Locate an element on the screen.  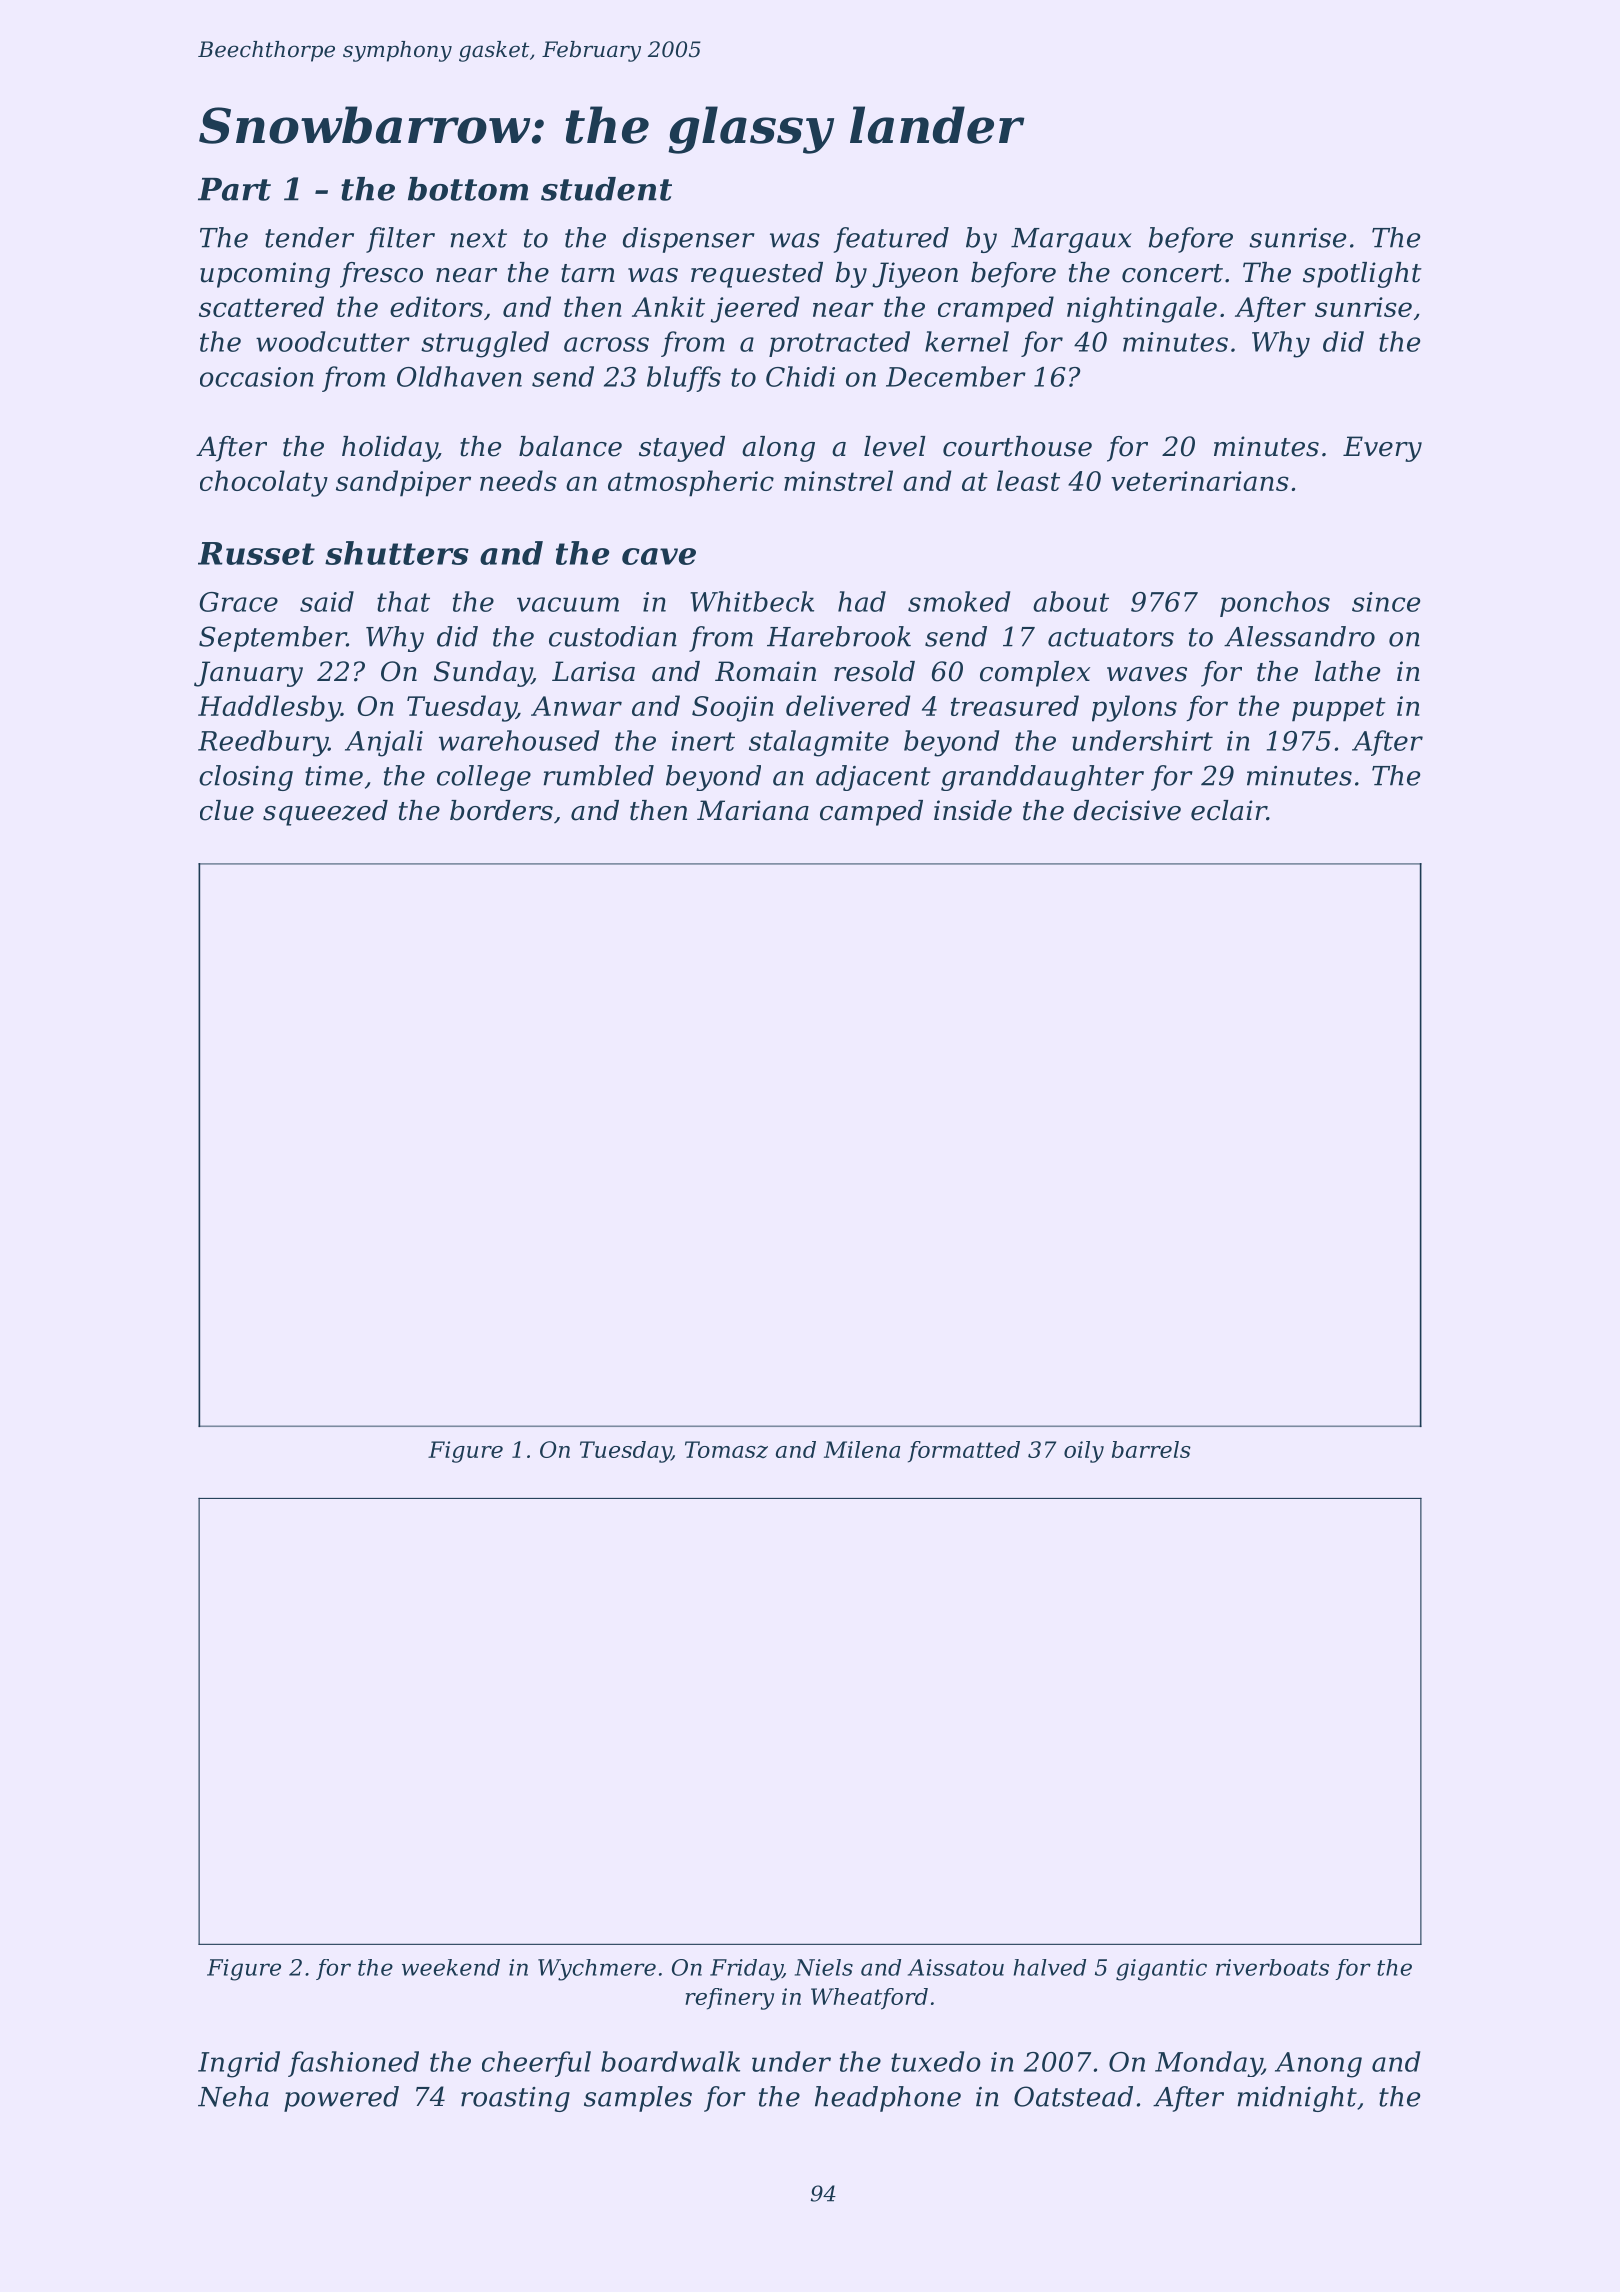
weekend is located at coordinates (451, 1967).
